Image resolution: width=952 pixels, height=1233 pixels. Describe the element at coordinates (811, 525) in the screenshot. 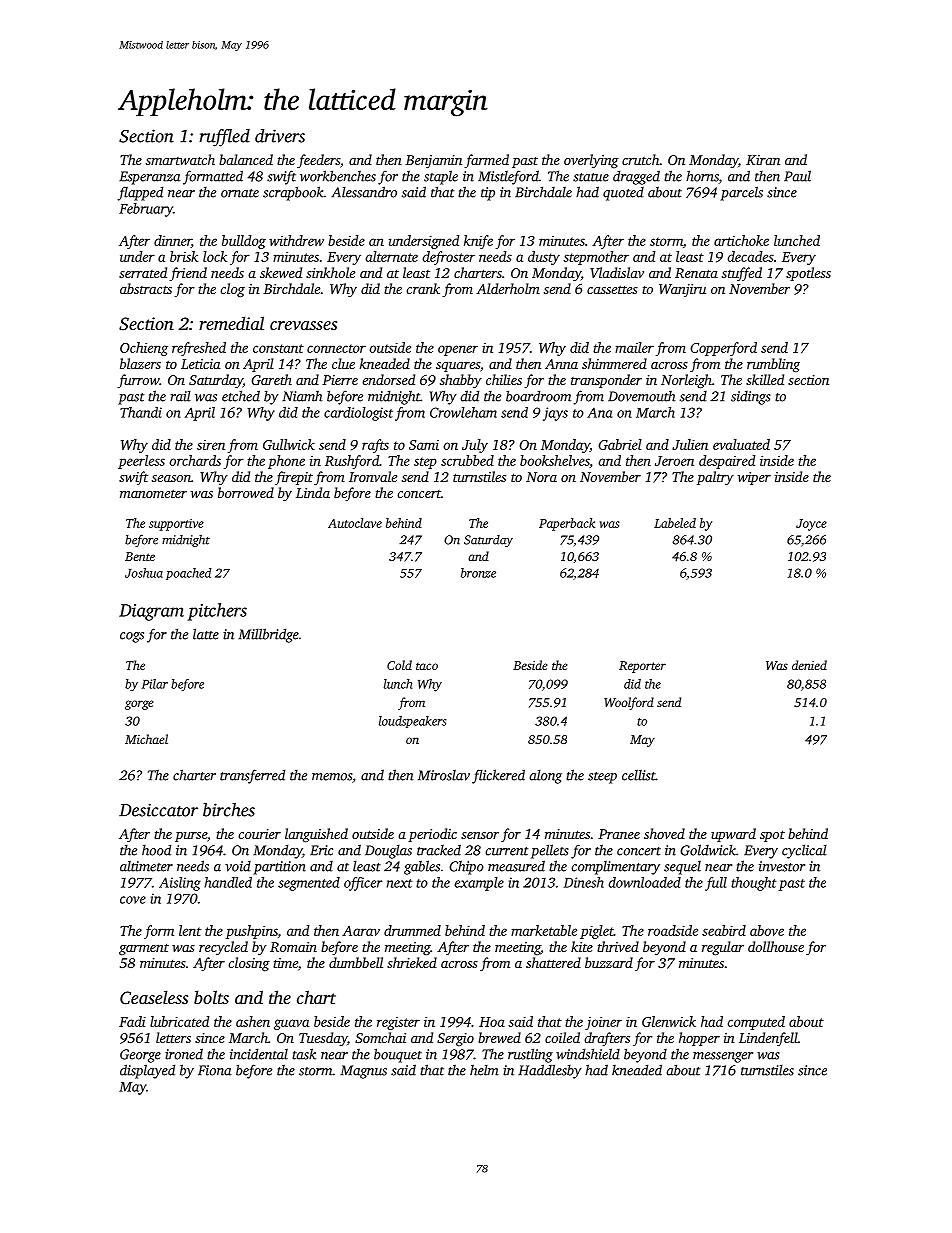

I see `Joyce` at that location.
